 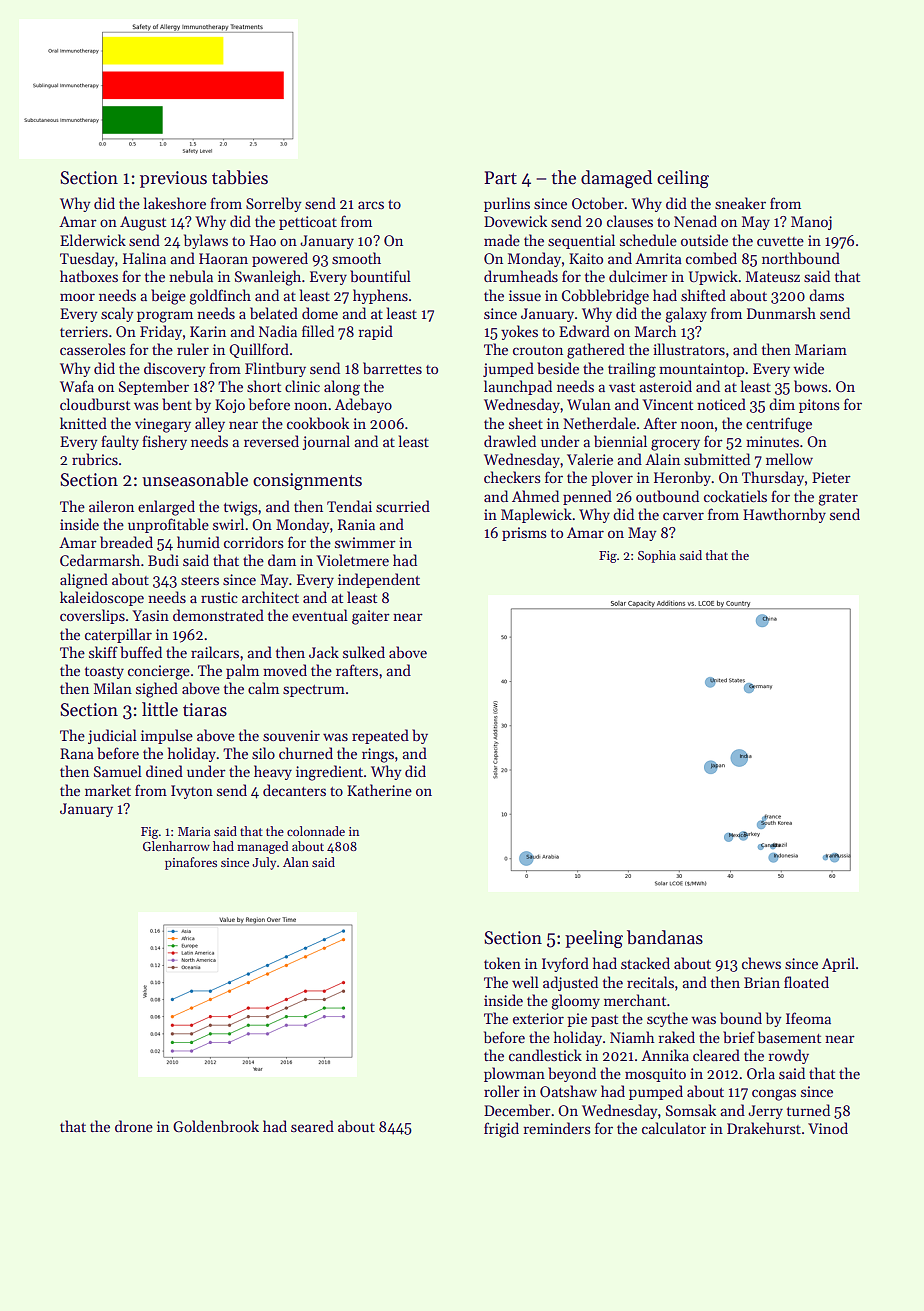 I want to click on checkers, so click(x=512, y=477).
